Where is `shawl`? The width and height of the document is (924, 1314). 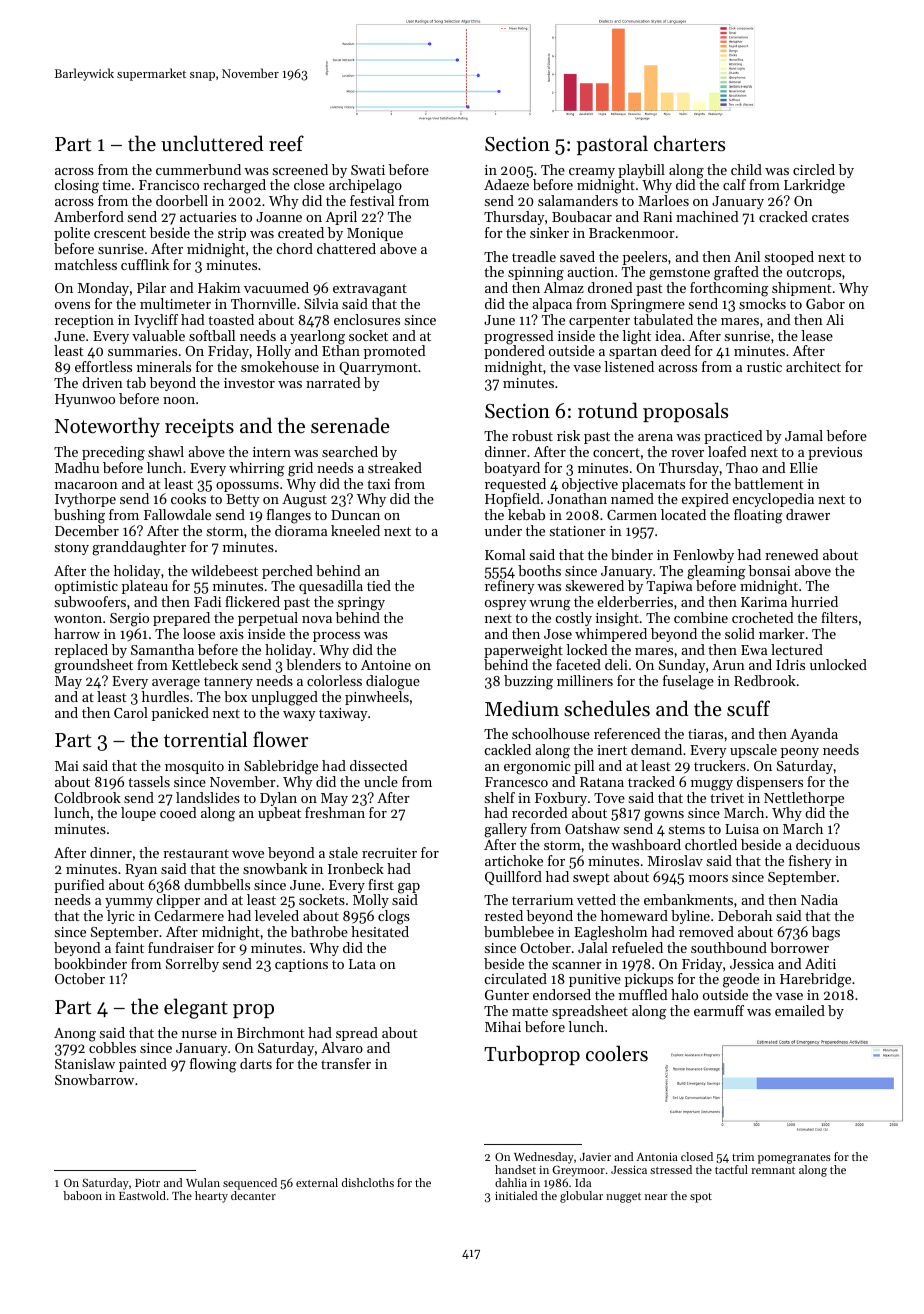
shawl is located at coordinates (166, 451).
